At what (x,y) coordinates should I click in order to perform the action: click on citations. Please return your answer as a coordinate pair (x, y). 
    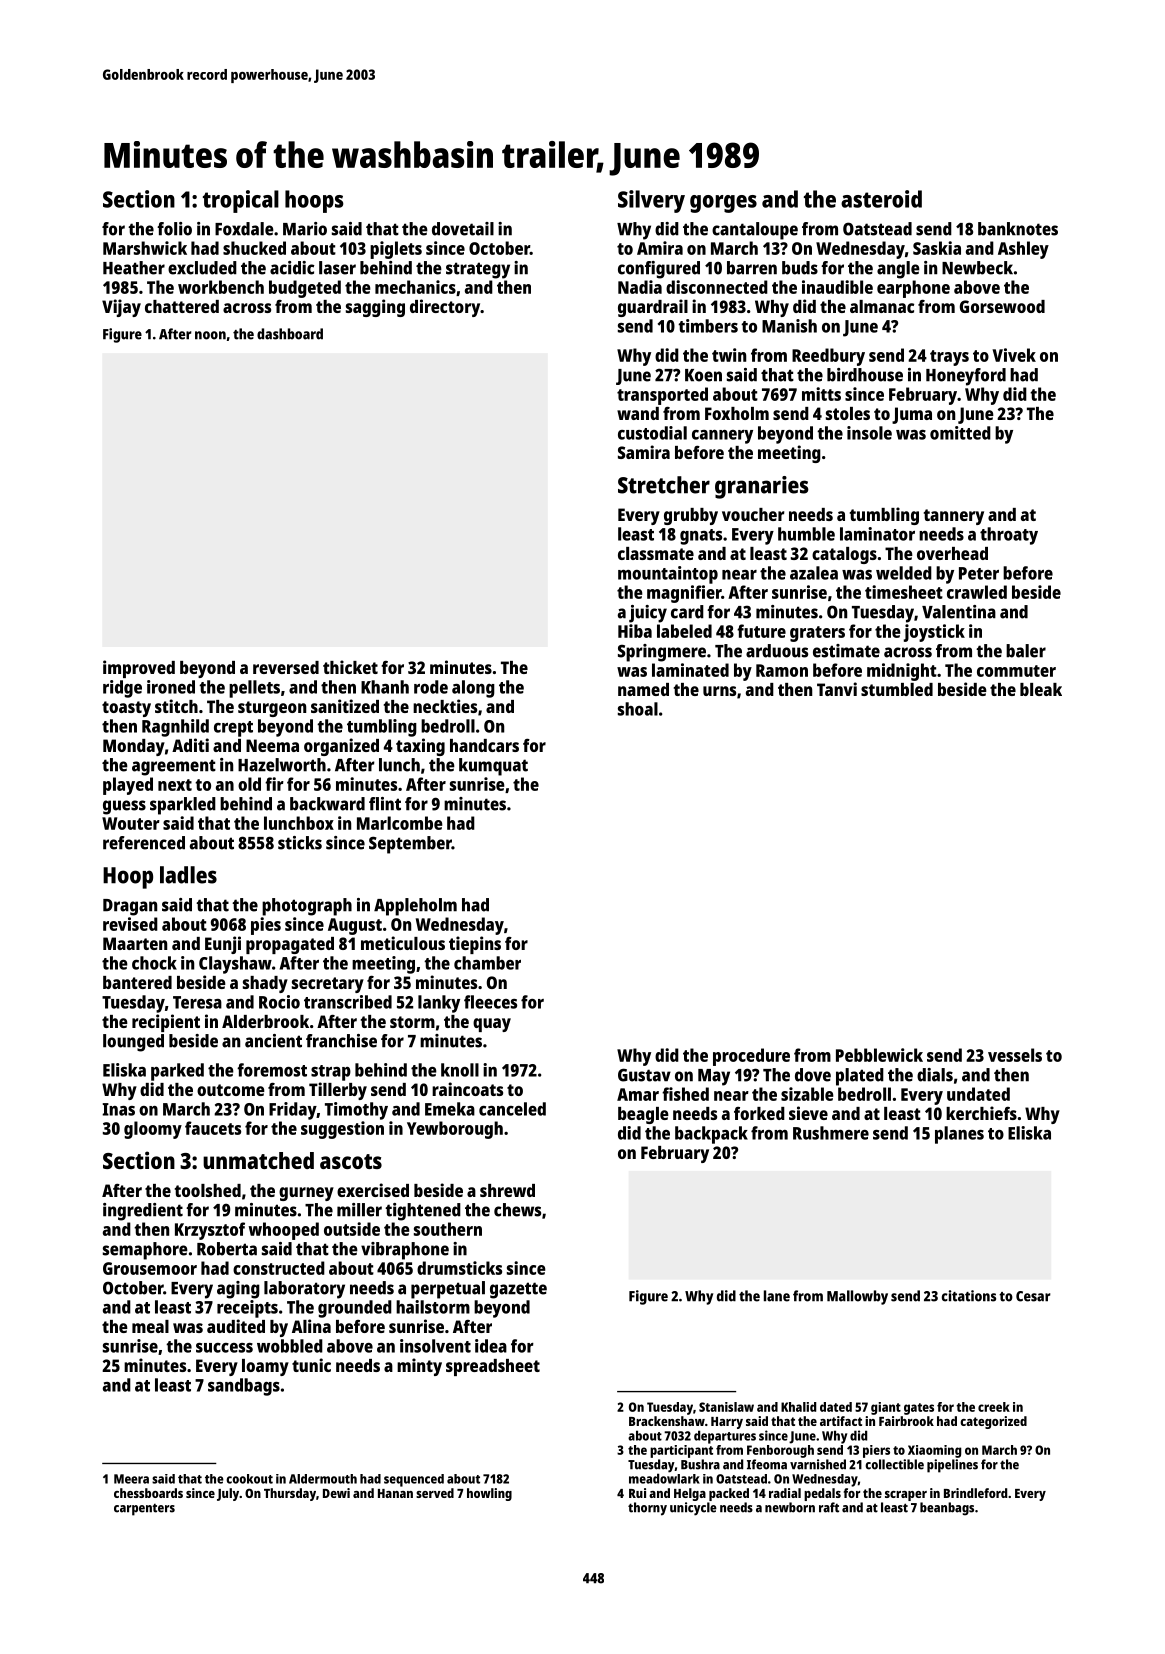
    Looking at the image, I should click on (969, 1296).
